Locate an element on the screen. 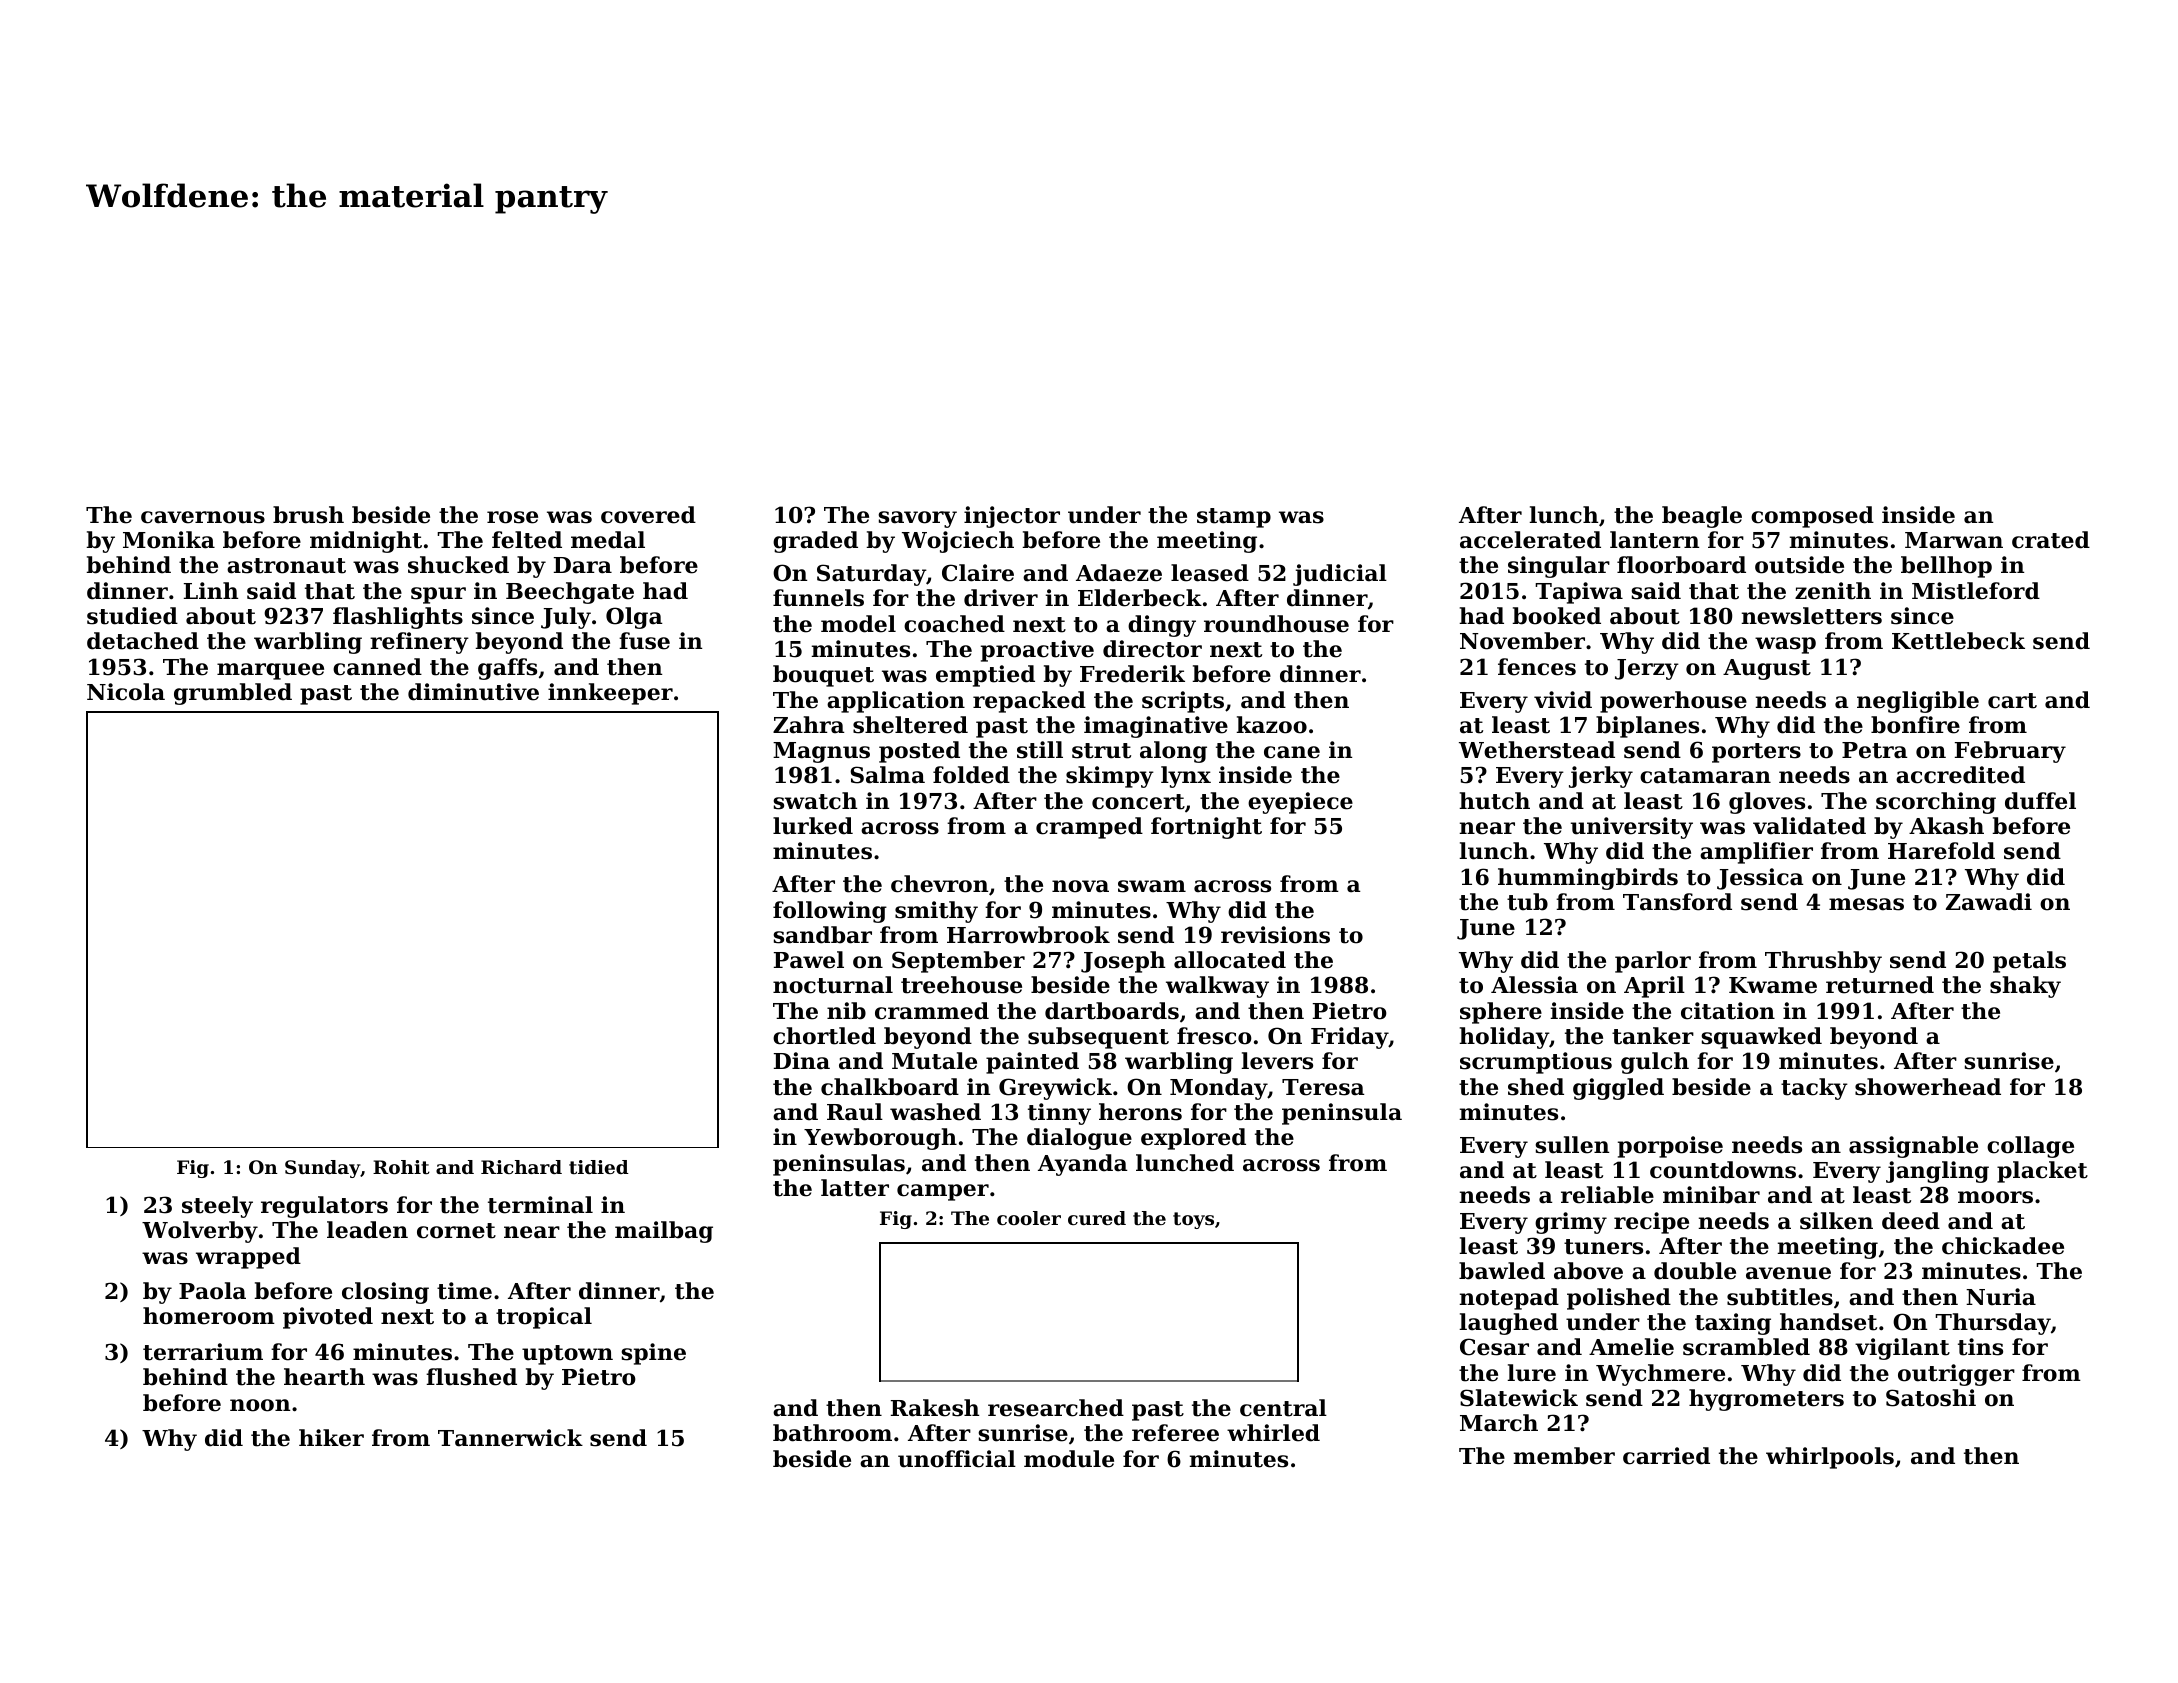 This screenshot has width=2178, height=1683. detached is located at coordinates (143, 641).
